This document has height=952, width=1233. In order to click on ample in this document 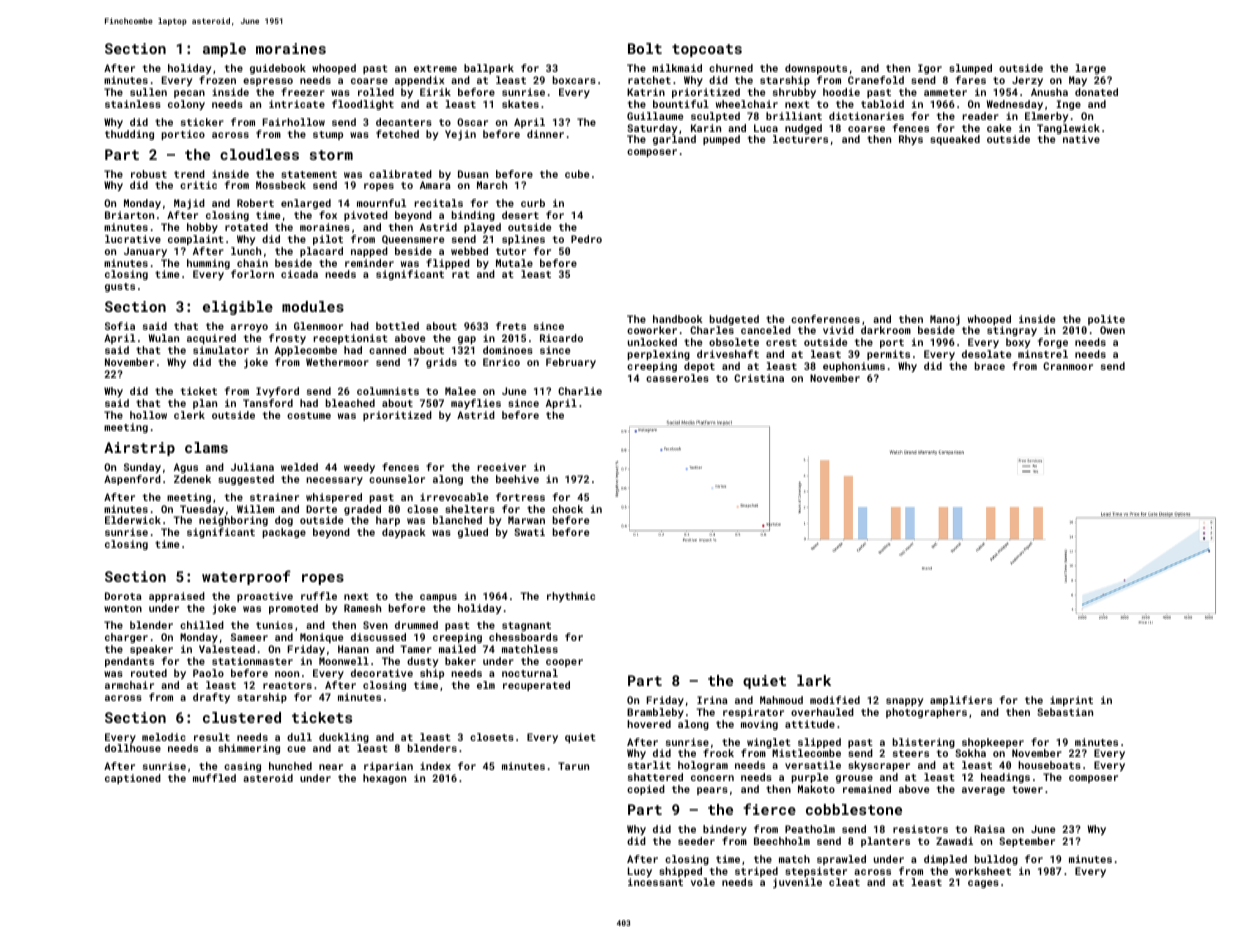, I will do `click(224, 50)`.
